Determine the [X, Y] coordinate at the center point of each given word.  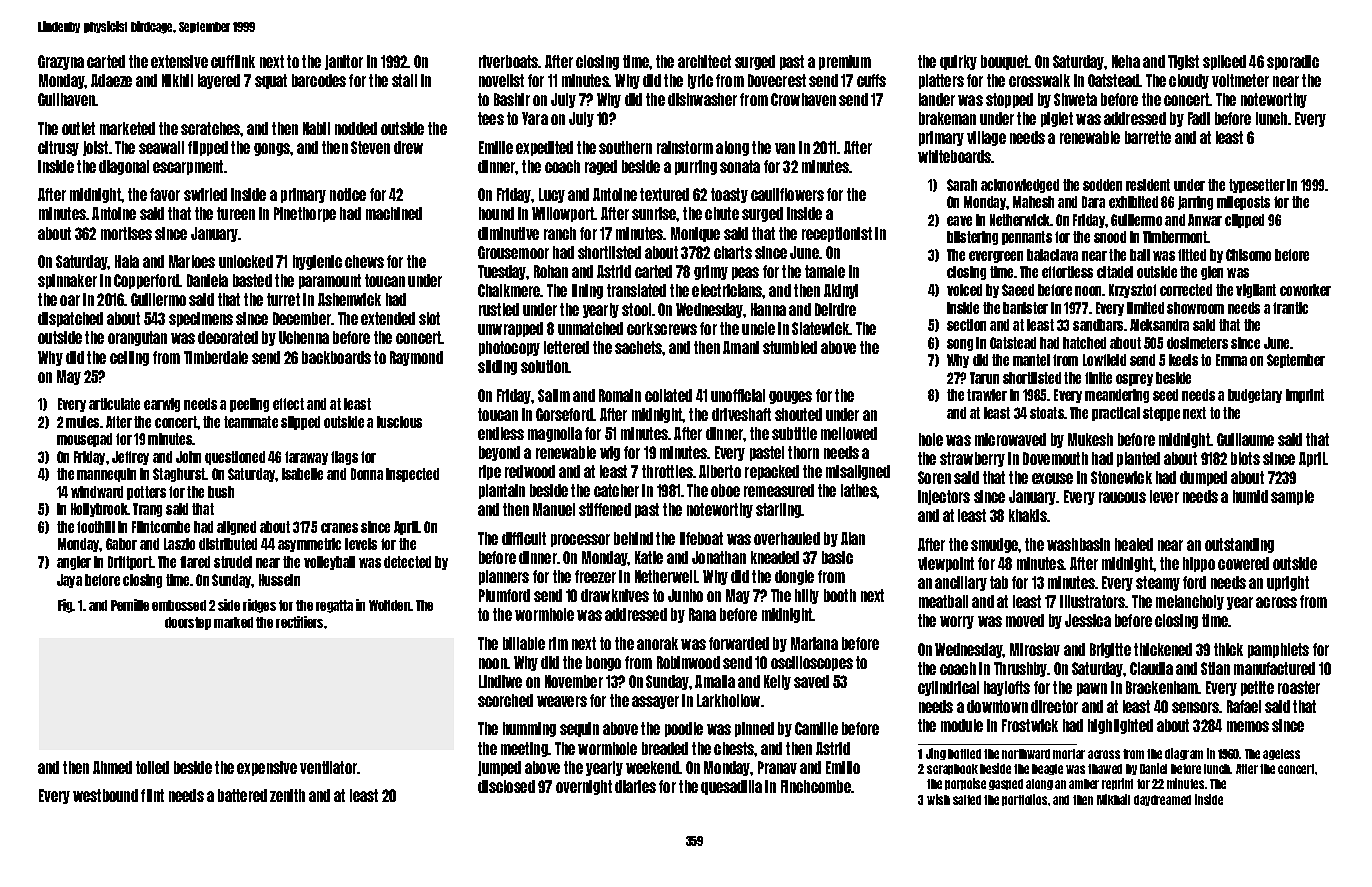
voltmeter [1240, 80]
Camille [816, 728]
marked [233, 622]
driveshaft [741, 414]
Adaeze [111, 80]
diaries [635, 786]
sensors [1196, 707]
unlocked [246, 261]
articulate [114, 404]
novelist [501, 80]
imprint [1305, 396]
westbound [105, 795]
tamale [825, 271]
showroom [1195, 308]
